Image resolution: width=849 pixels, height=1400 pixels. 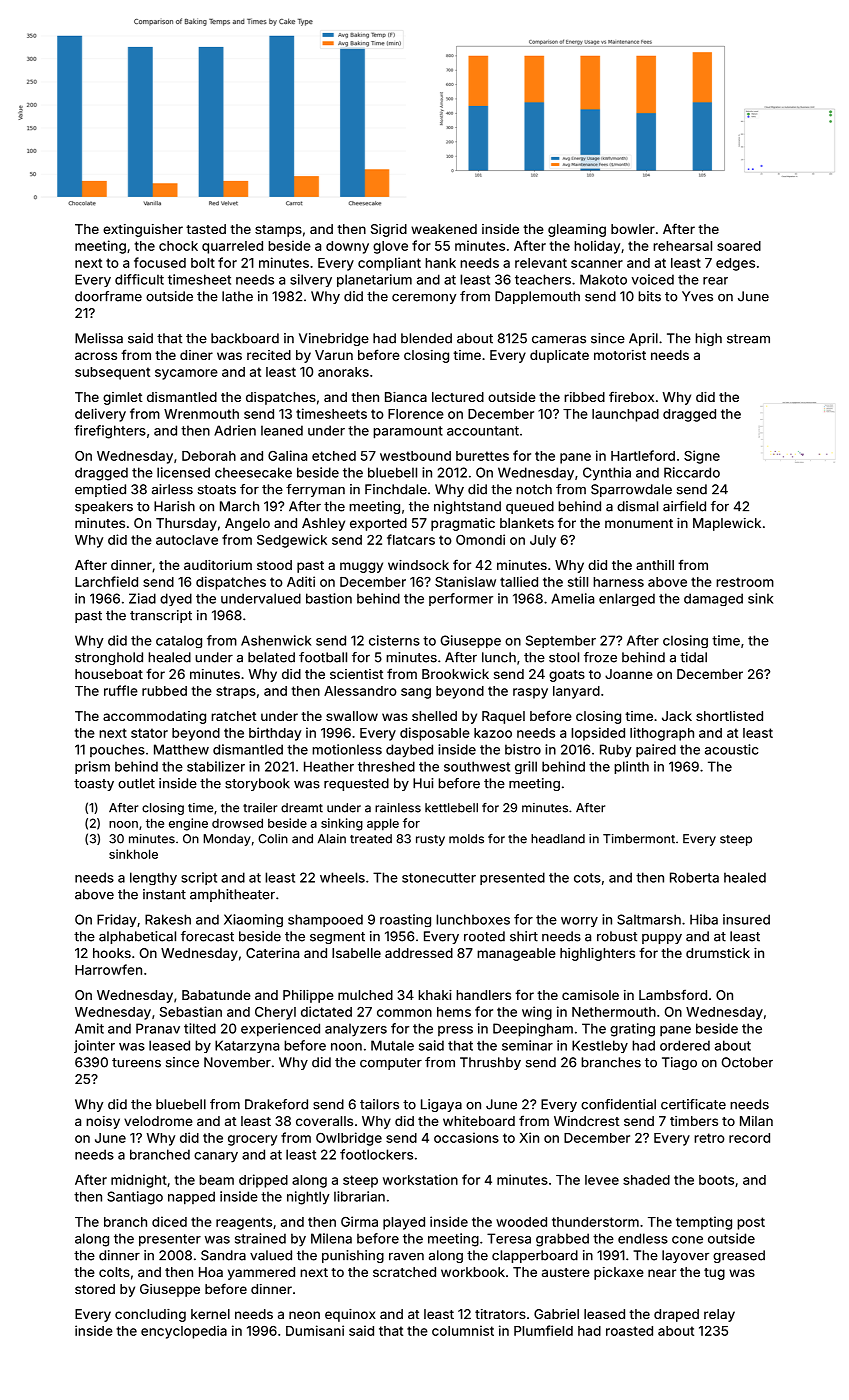 What do you see at coordinates (394, 640) in the screenshot?
I see `cisterns` at bounding box center [394, 640].
